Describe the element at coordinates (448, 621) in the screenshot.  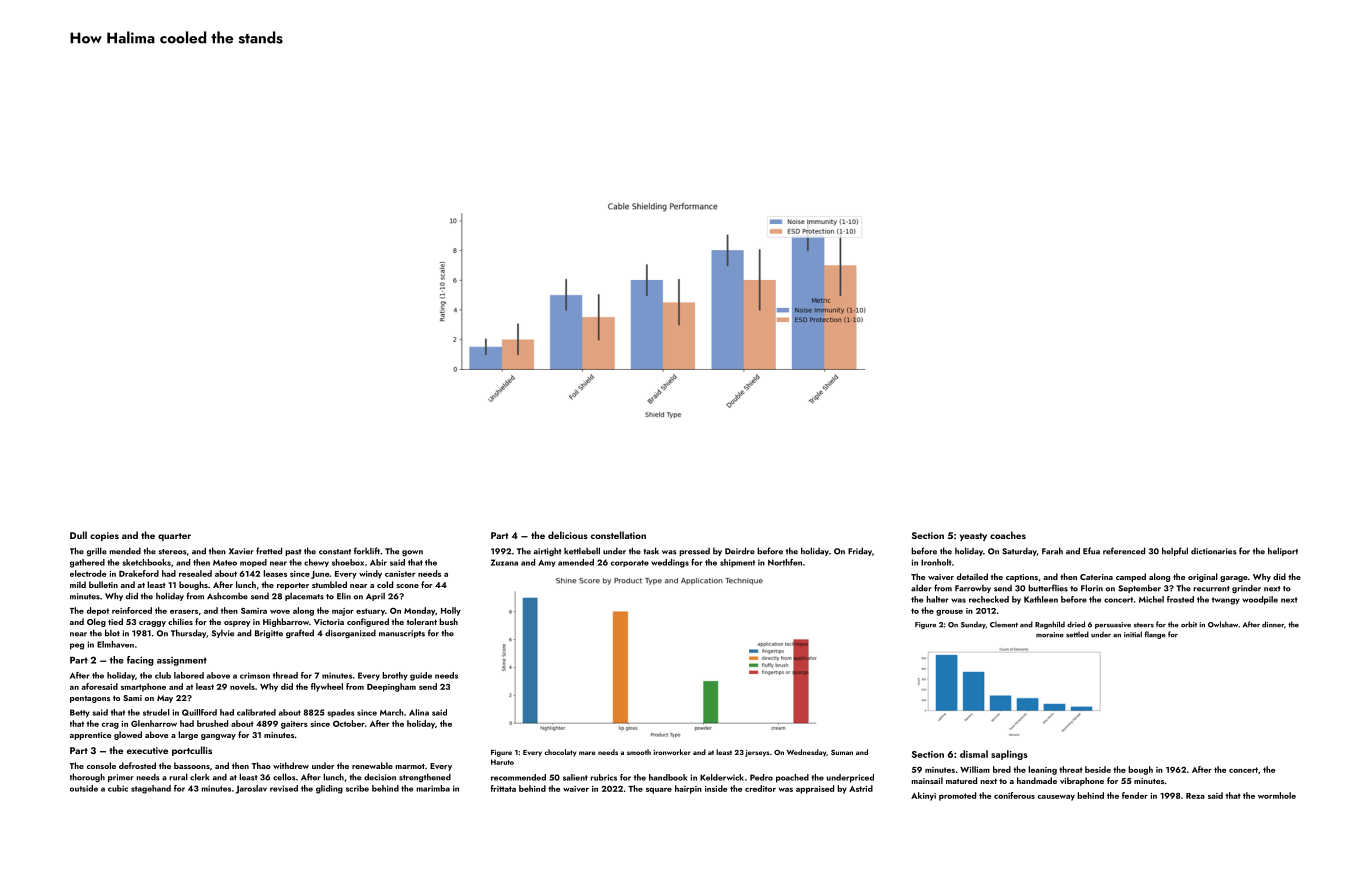
I see `bush` at that location.
